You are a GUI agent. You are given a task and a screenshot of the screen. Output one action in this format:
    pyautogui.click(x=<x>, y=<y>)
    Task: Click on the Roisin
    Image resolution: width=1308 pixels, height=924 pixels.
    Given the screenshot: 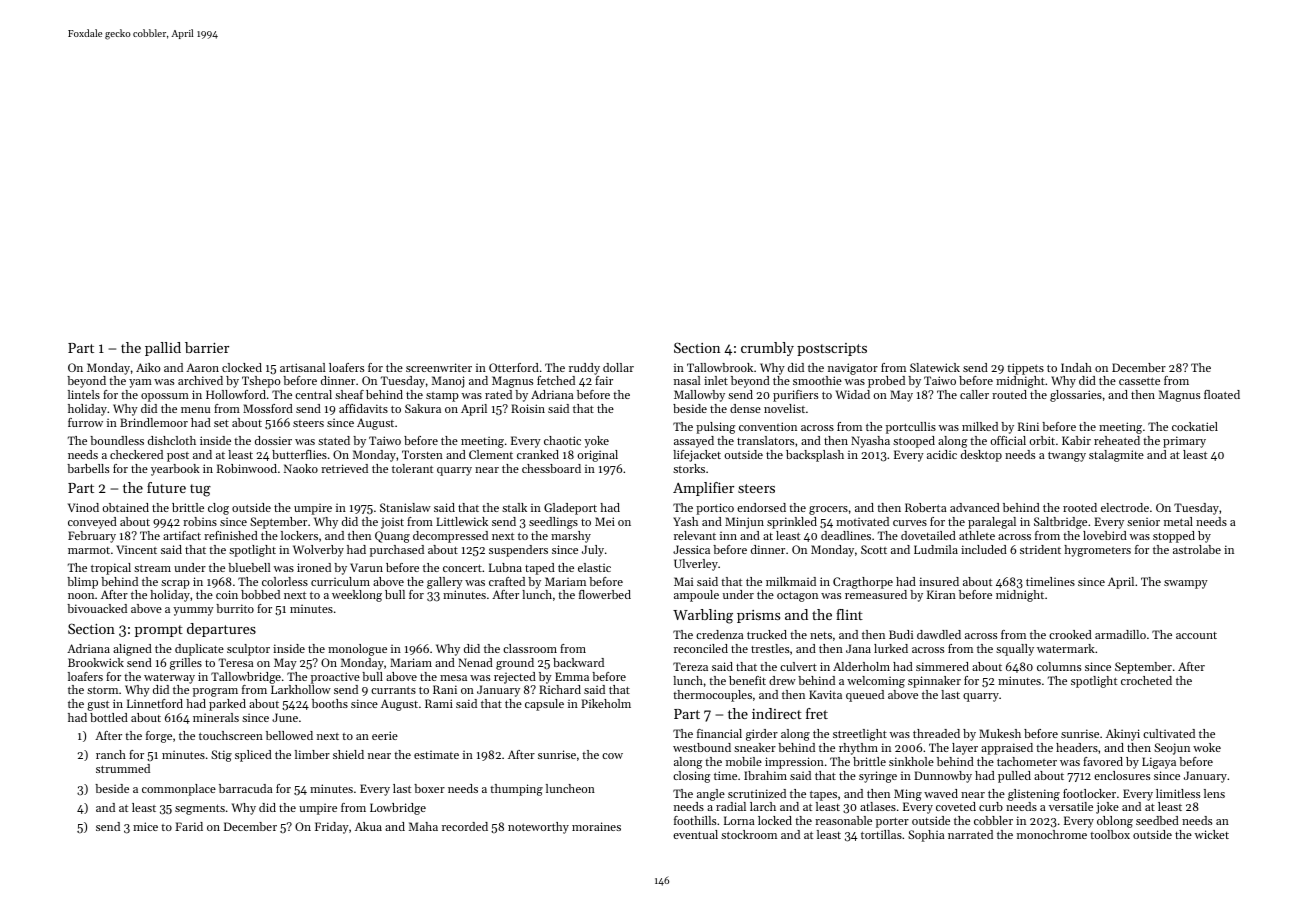 What is the action you would take?
    pyautogui.click(x=528, y=408)
